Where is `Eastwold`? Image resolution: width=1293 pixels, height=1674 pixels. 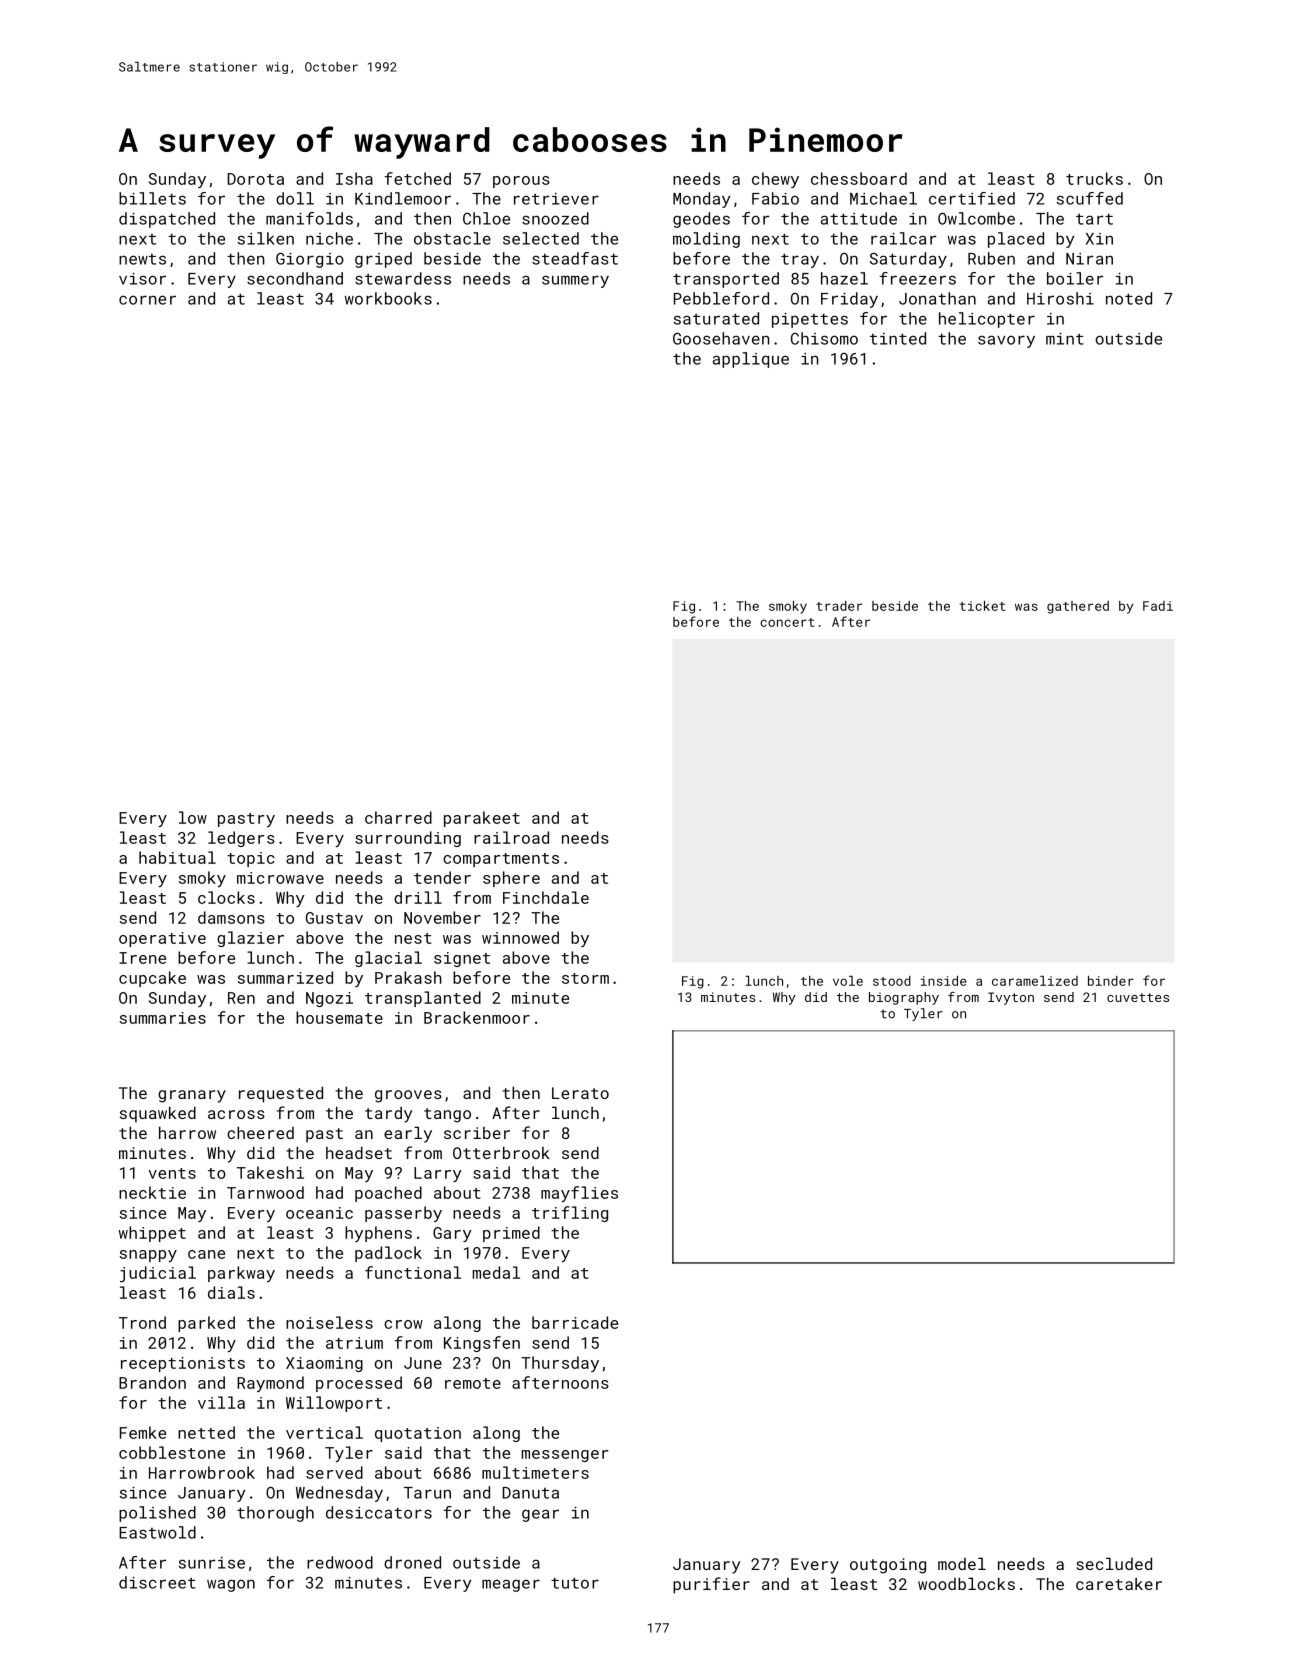 Eastwold is located at coordinates (157, 1532).
